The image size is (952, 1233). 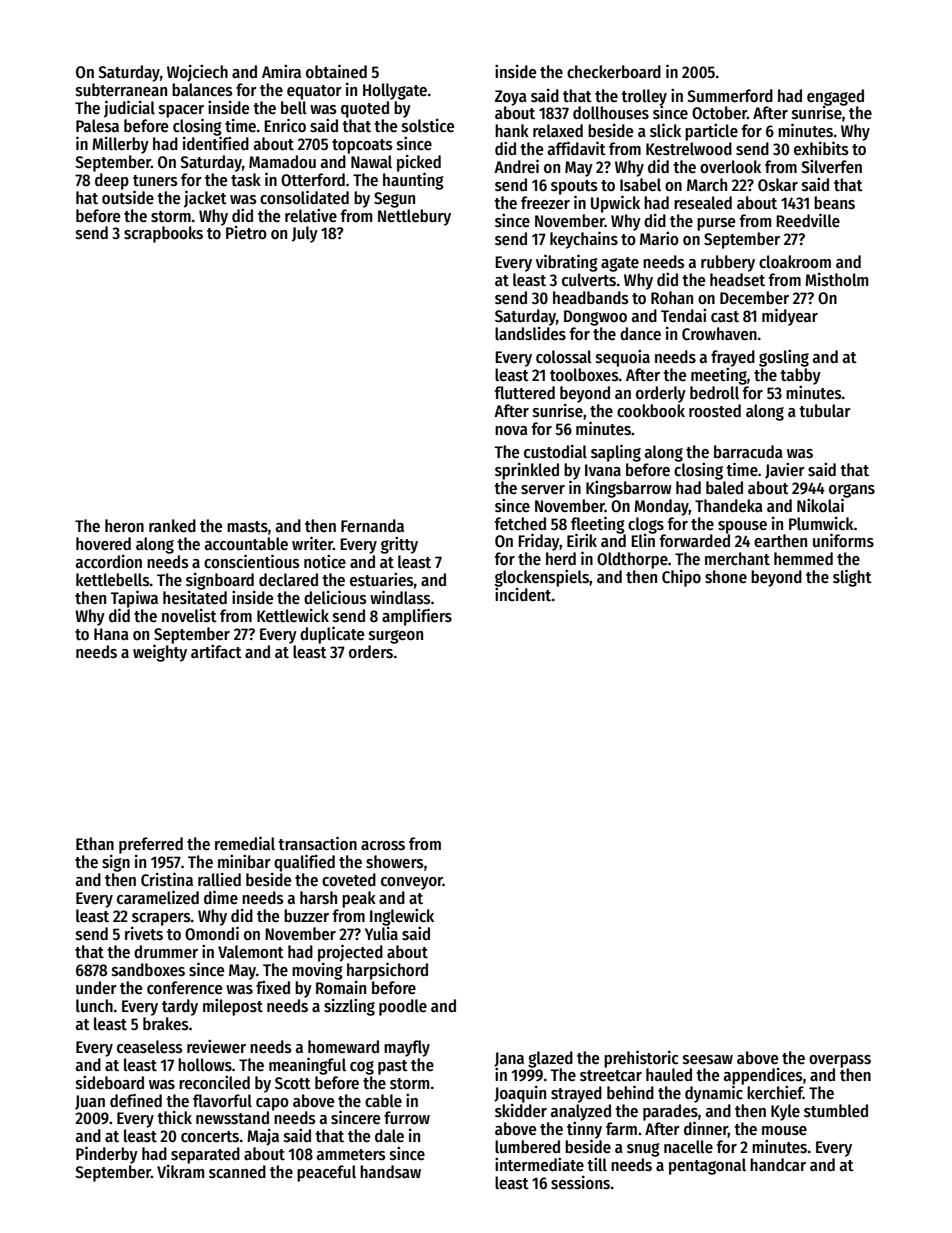 What do you see at coordinates (202, 90) in the document?
I see `balances` at bounding box center [202, 90].
